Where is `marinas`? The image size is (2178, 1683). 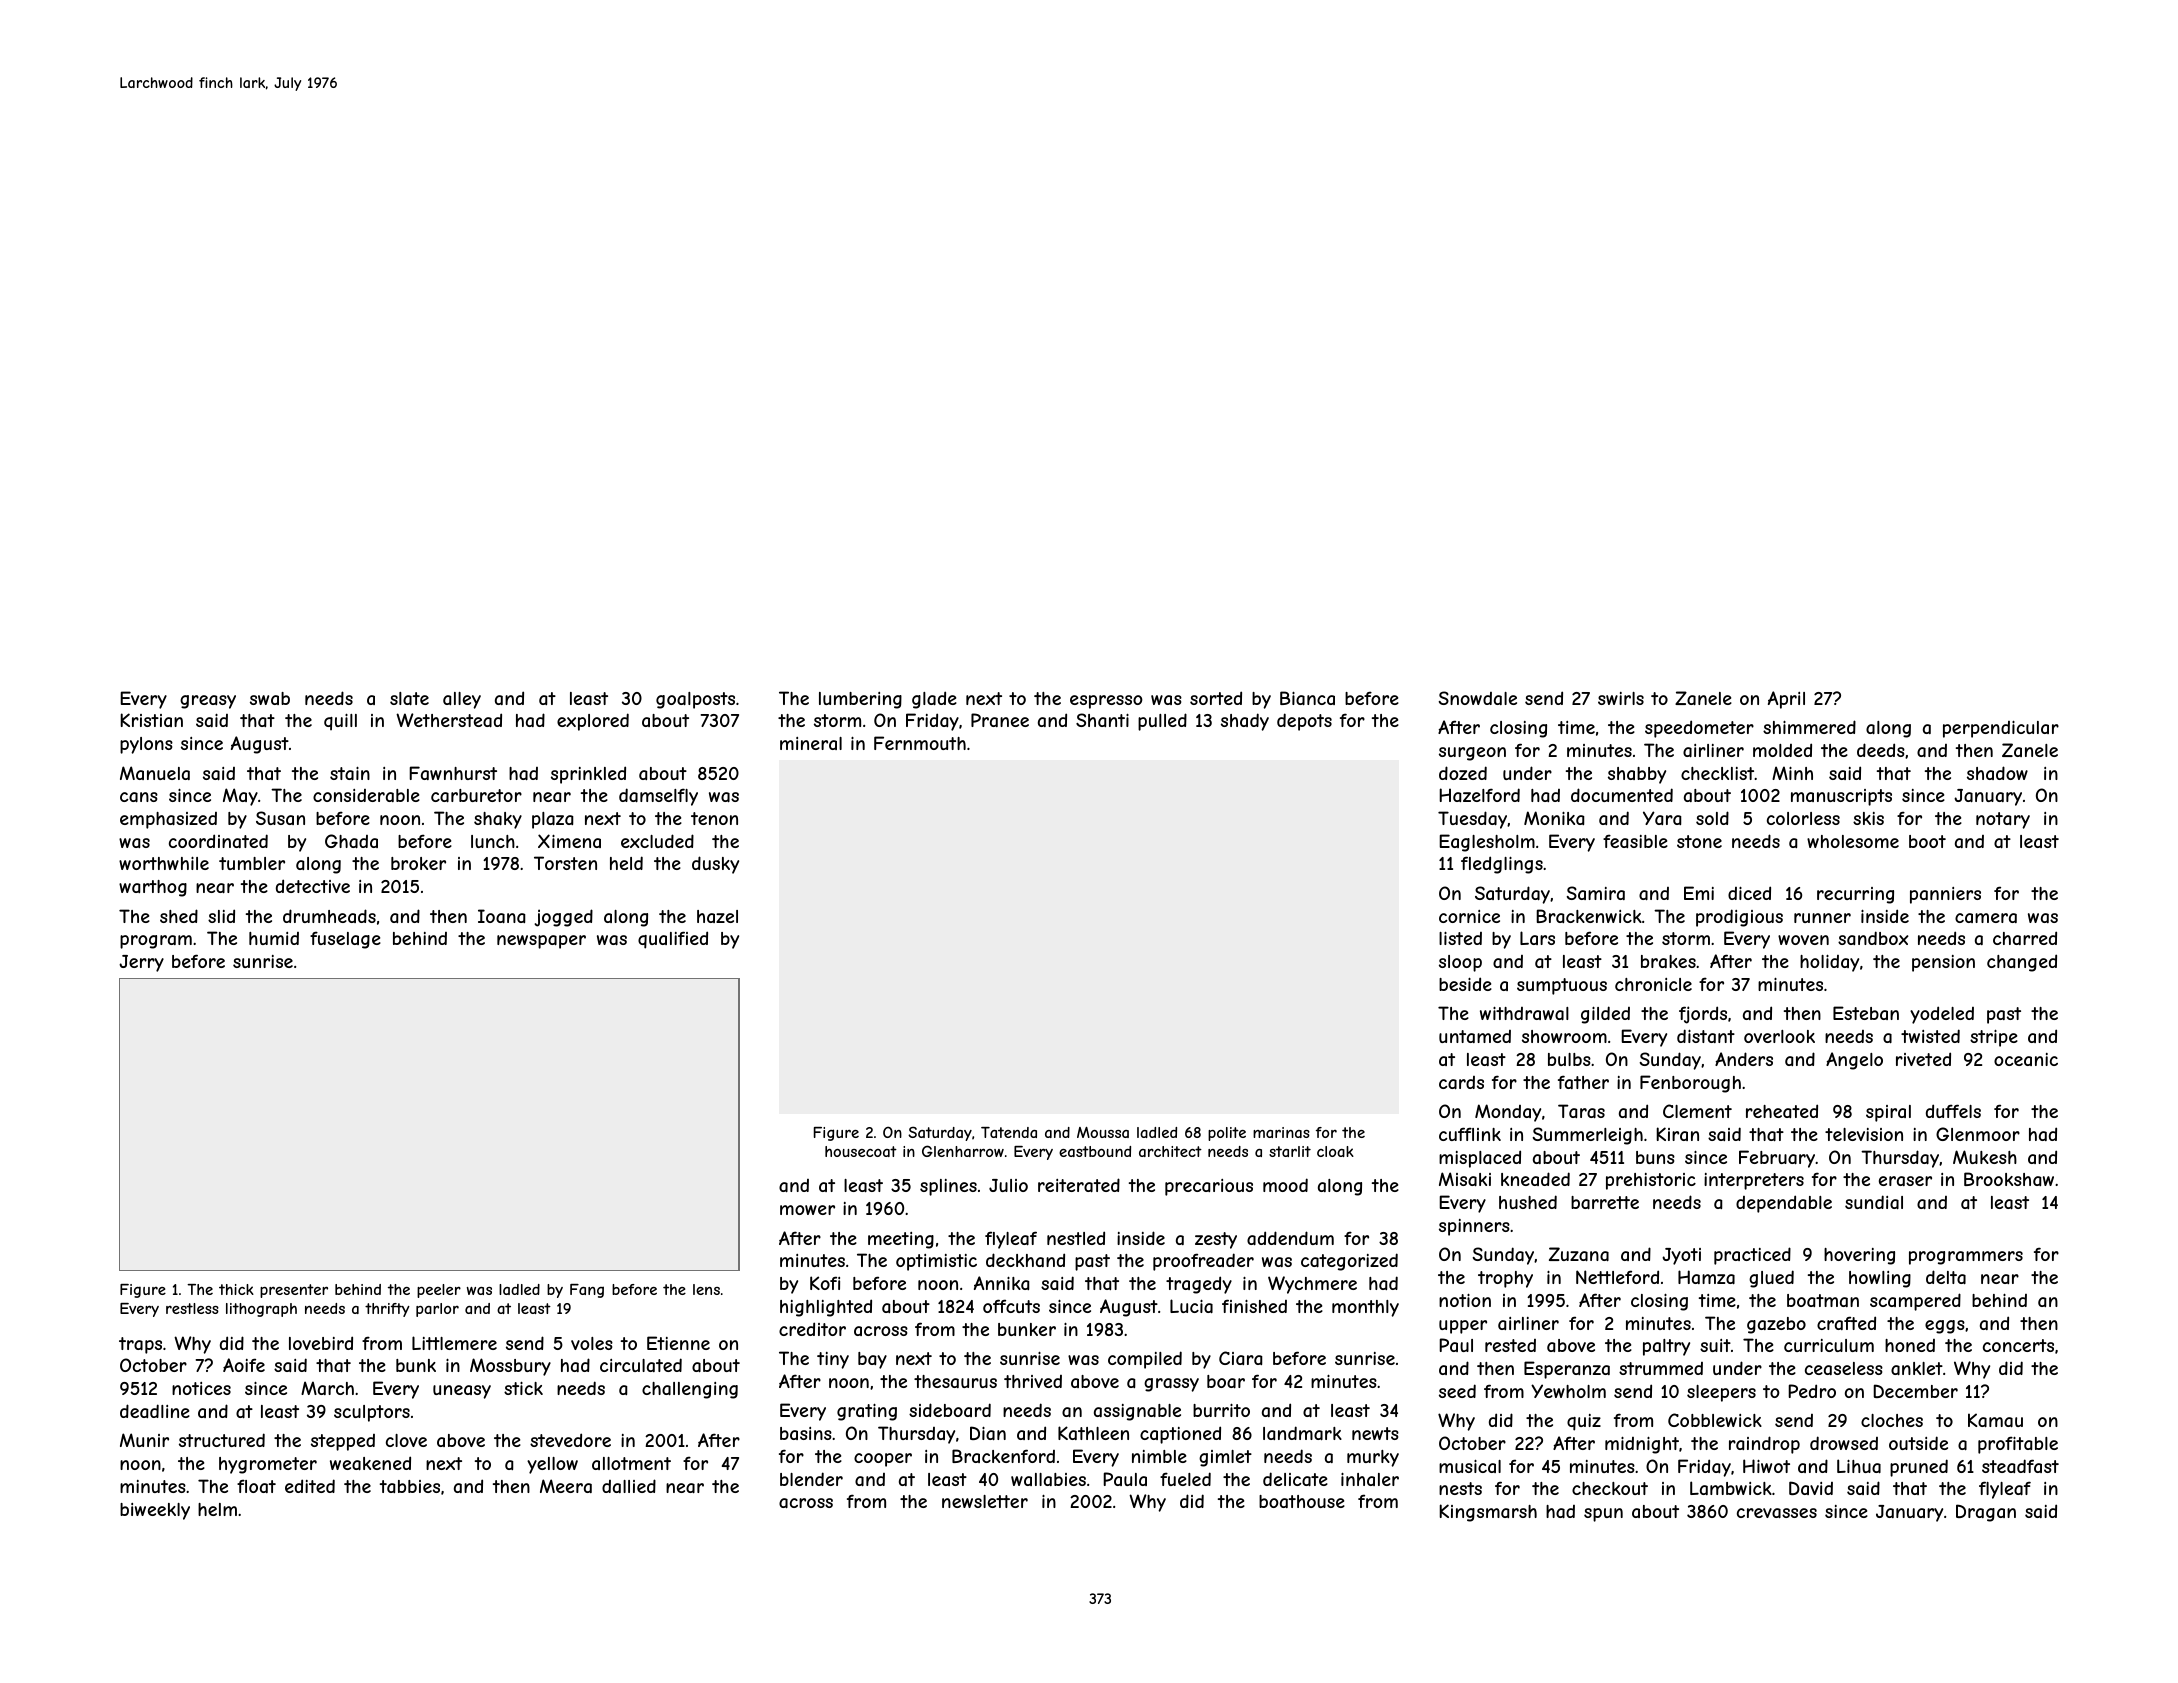 marinas is located at coordinates (1281, 1132).
